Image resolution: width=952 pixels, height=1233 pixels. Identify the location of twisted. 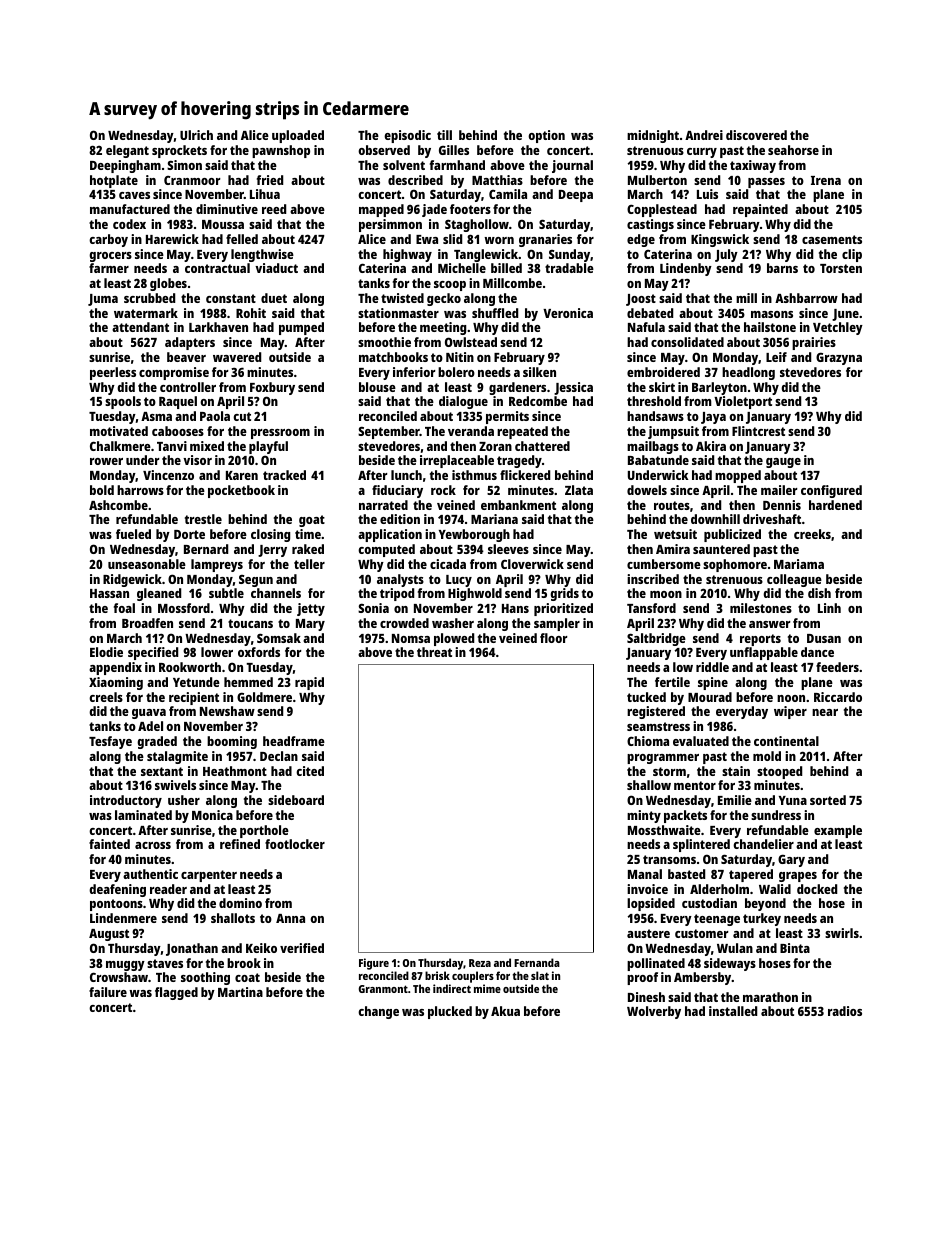
(402, 298).
